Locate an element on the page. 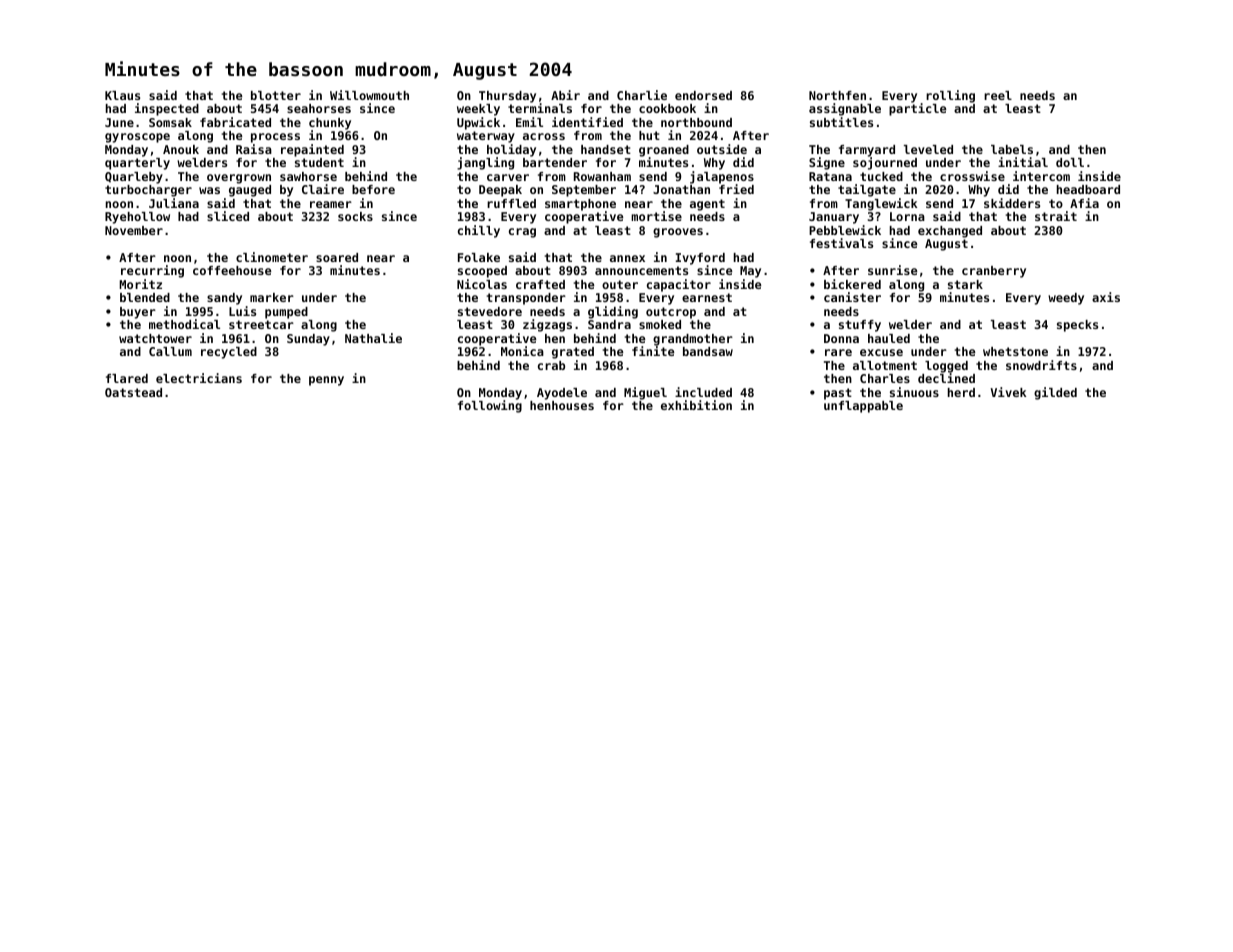 This image has width=1233, height=952. gauged is located at coordinates (250, 191).
